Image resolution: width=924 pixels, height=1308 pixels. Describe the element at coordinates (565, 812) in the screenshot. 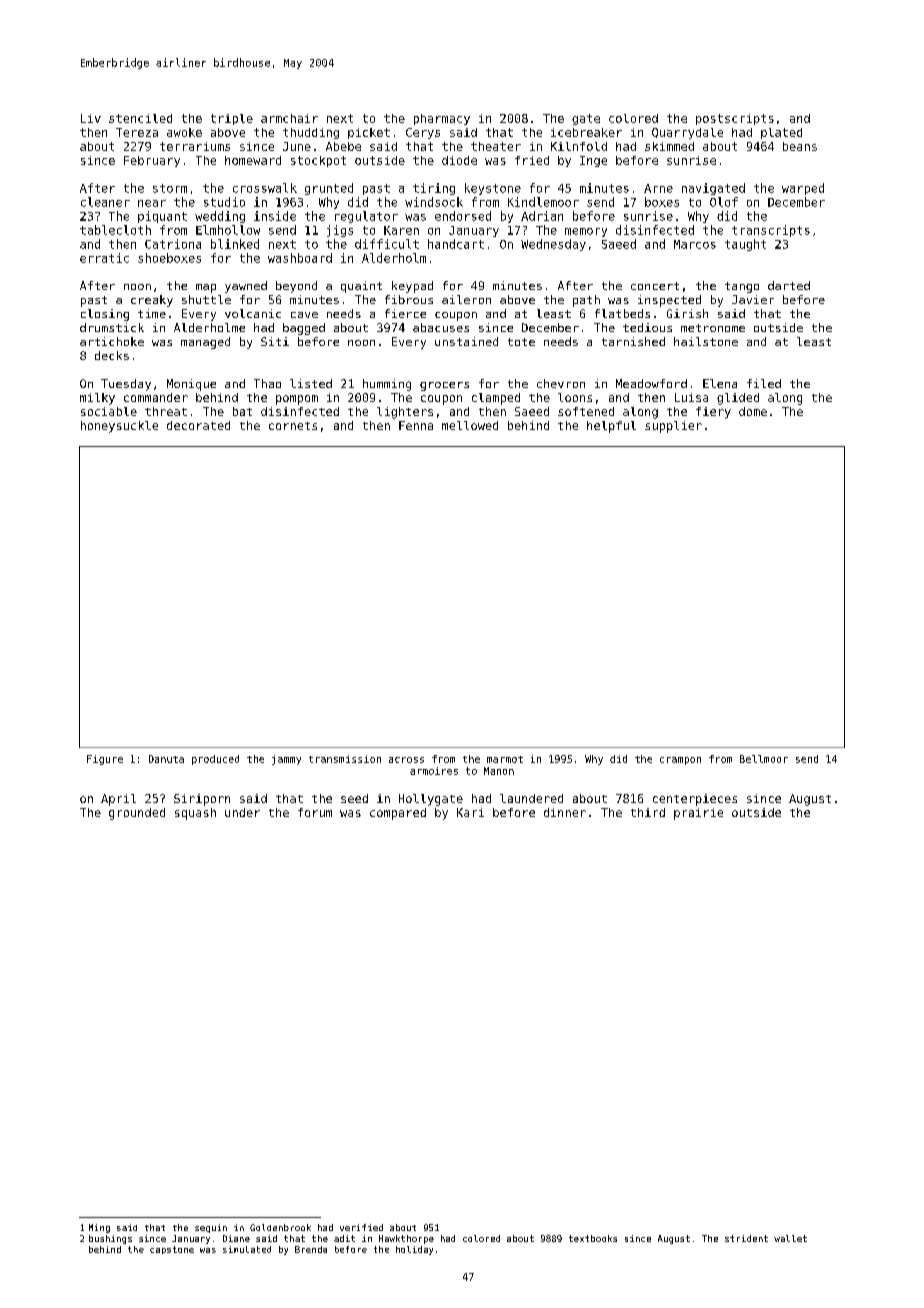

I see `dinner` at that location.
